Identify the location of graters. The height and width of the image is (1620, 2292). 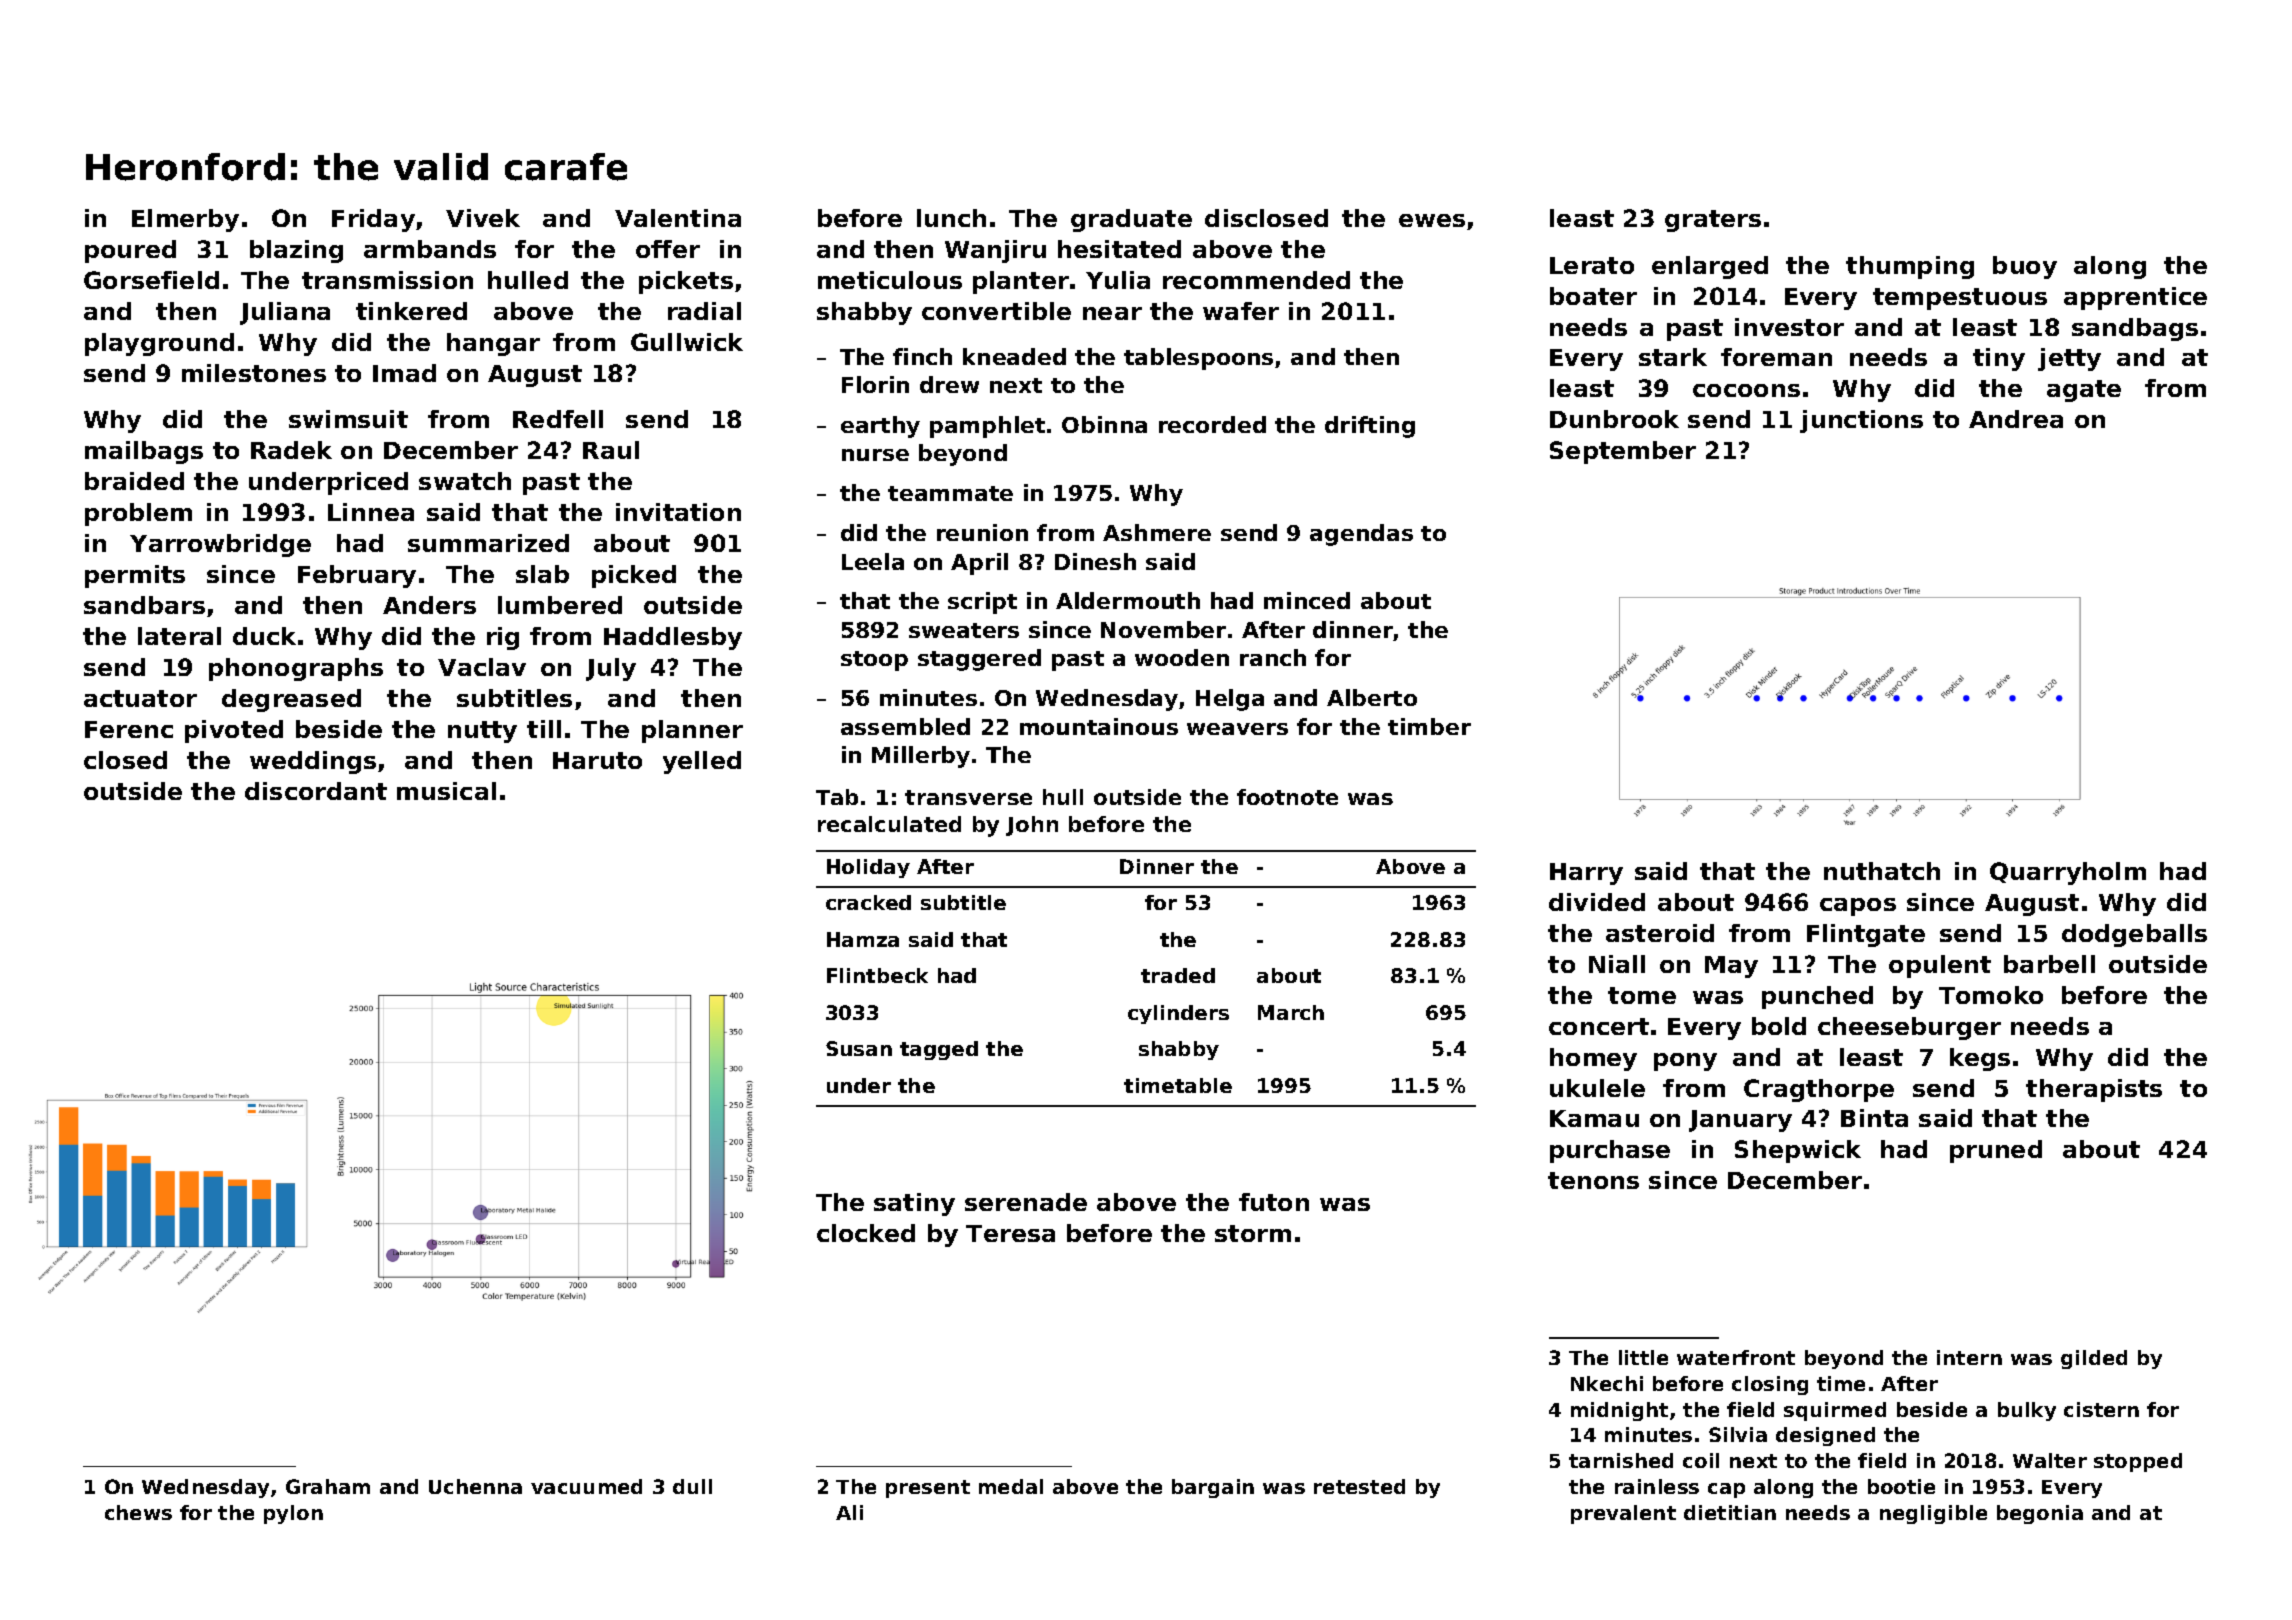
(1713, 221).
